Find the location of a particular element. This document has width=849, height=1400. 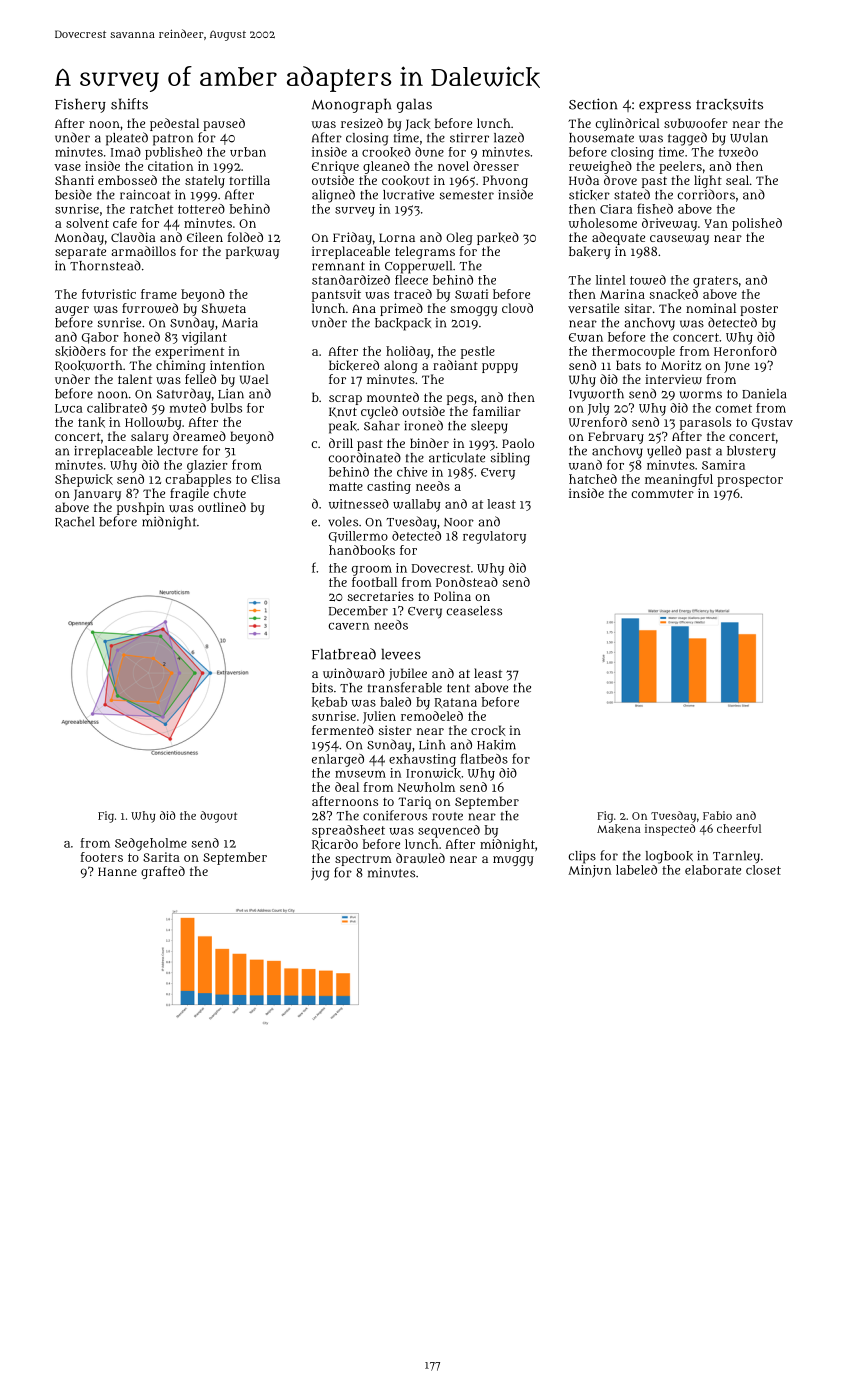

graters is located at coordinates (715, 282).
